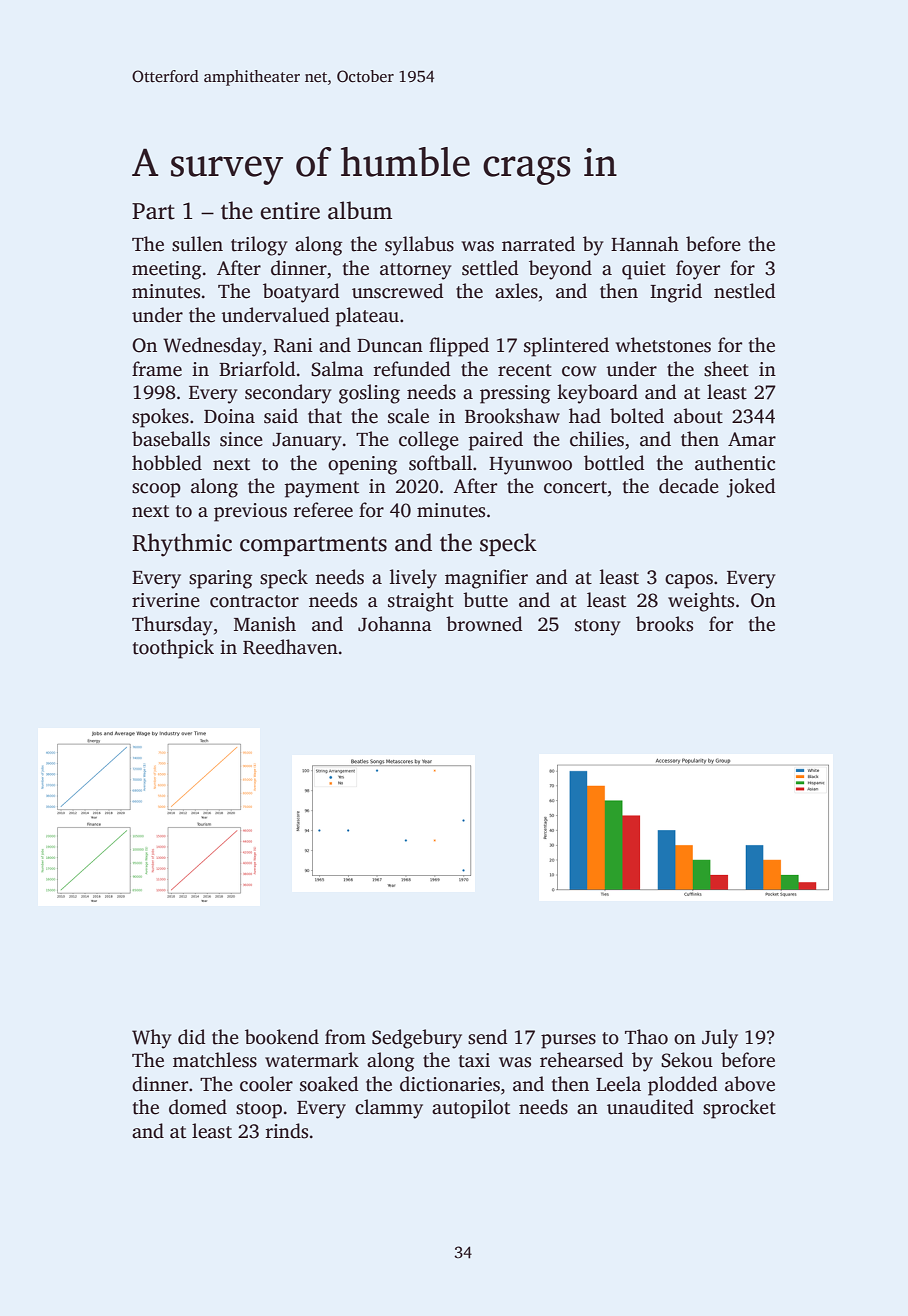  I want to click on scale, so click(408, 416).
